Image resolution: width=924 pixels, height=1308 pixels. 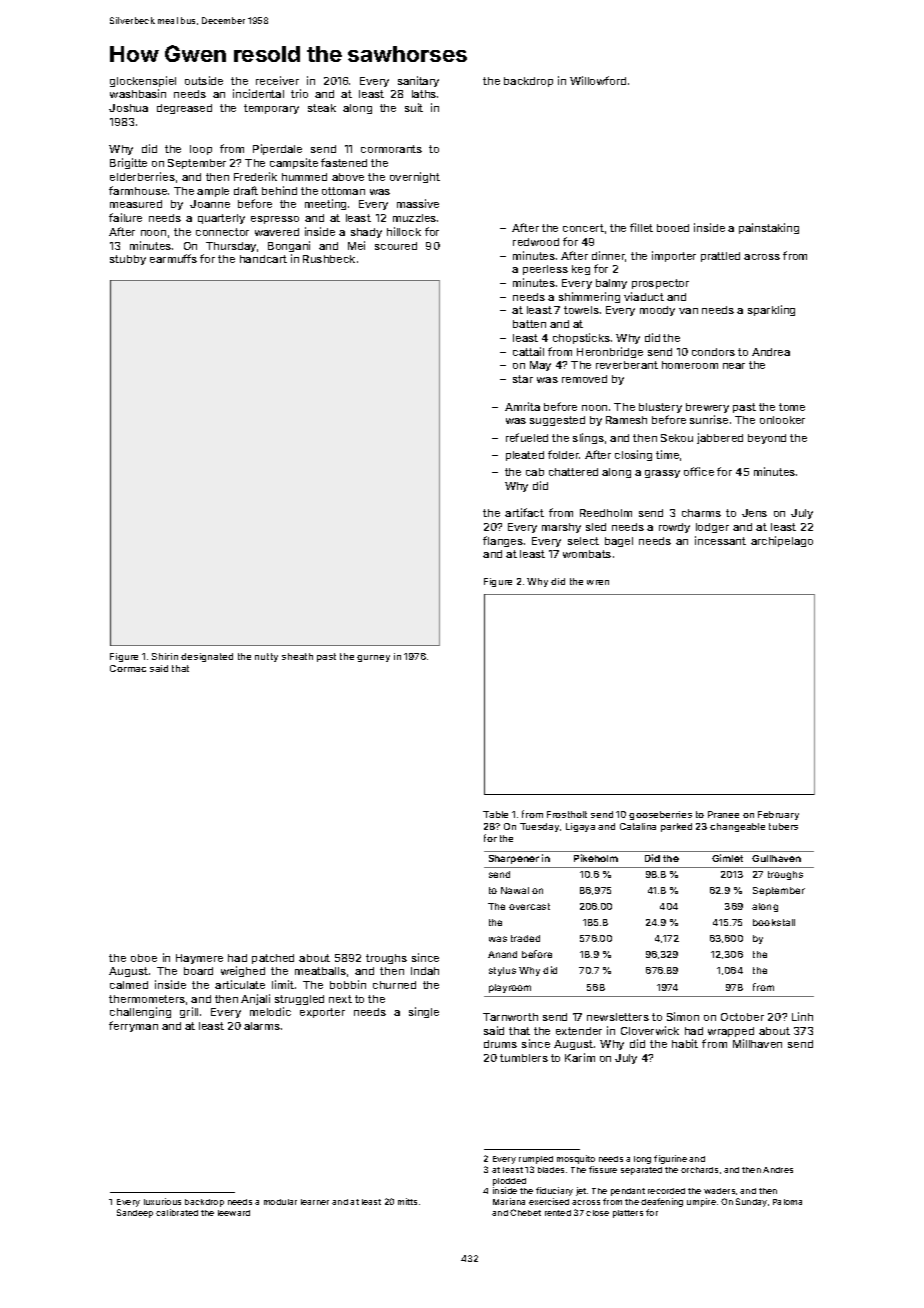 I want to click on loop, so click(x=201, y=150).
